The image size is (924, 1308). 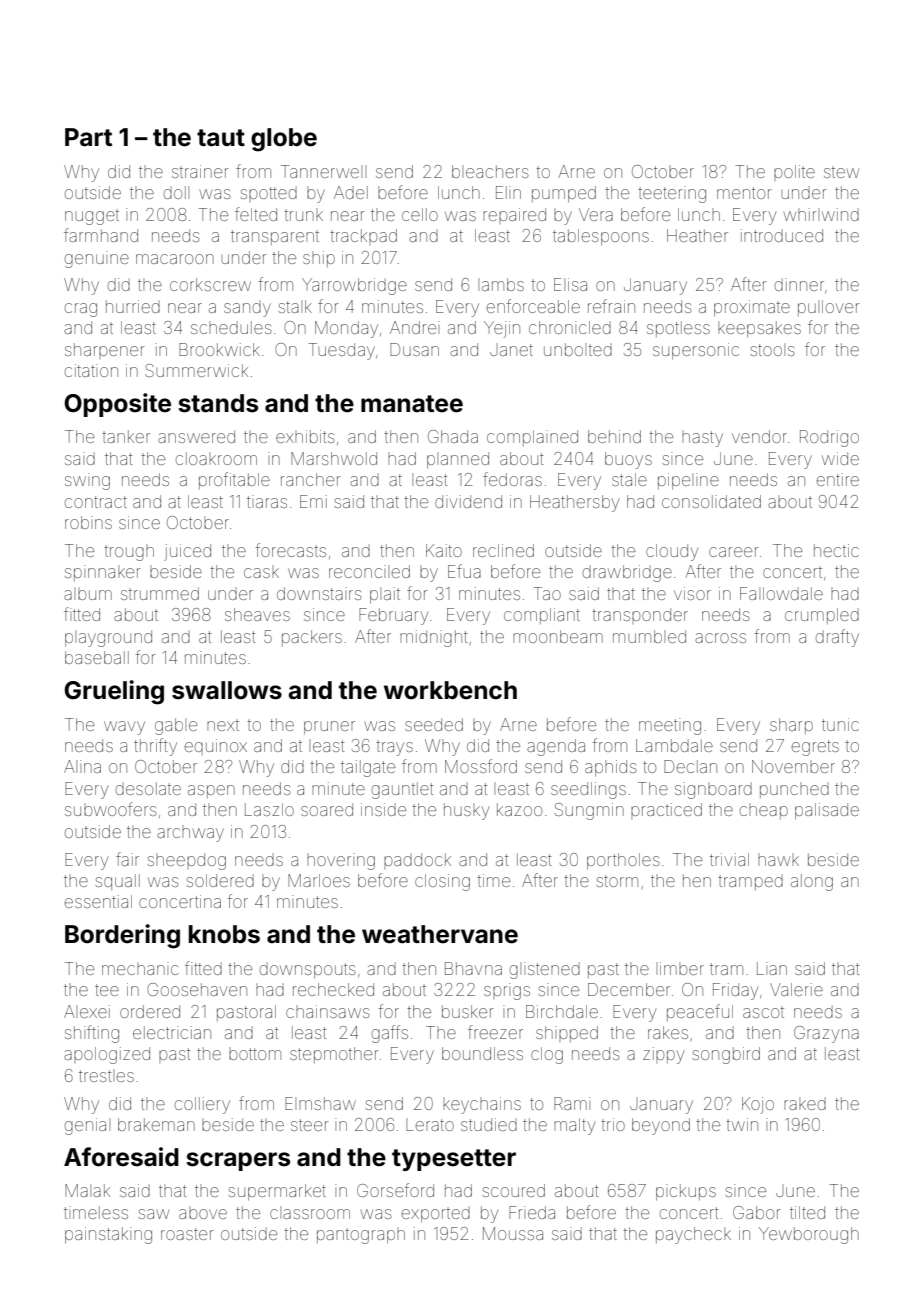 I want to click on Alina, so click(x=82, y=766).
